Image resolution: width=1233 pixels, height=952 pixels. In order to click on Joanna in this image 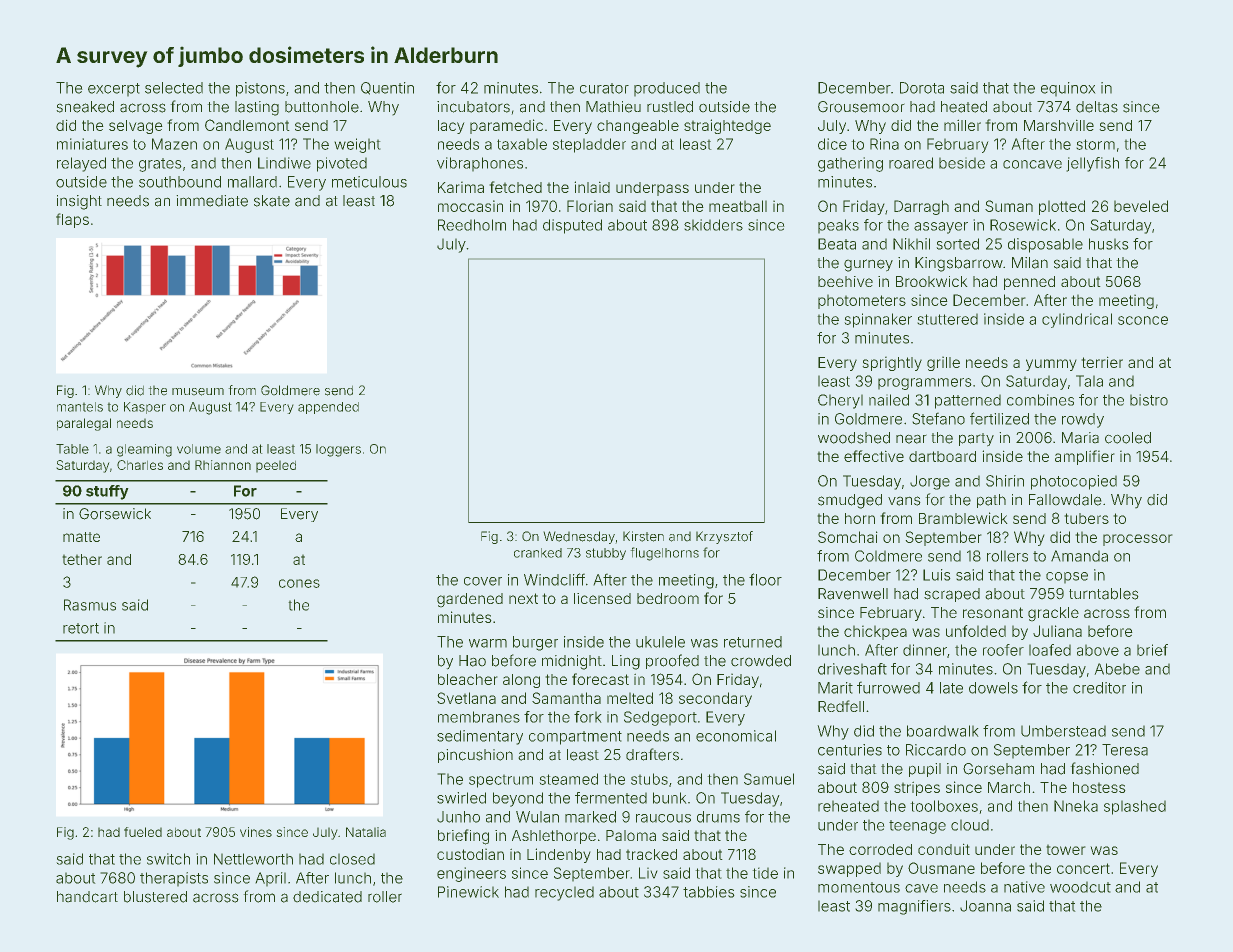, I will do `click(985, 906)`.
